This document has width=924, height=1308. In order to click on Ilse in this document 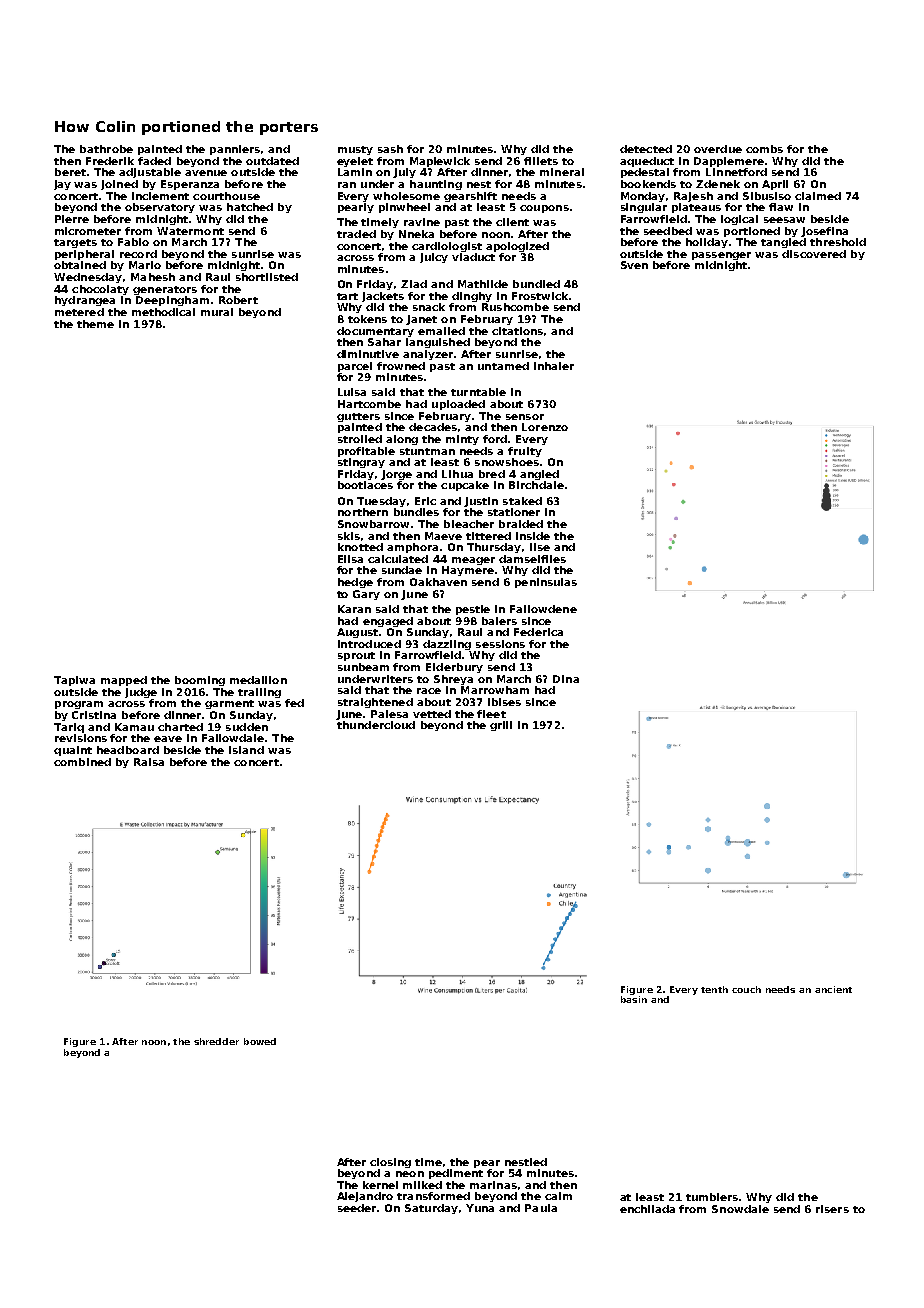, I will do `click(540, 547)`.
